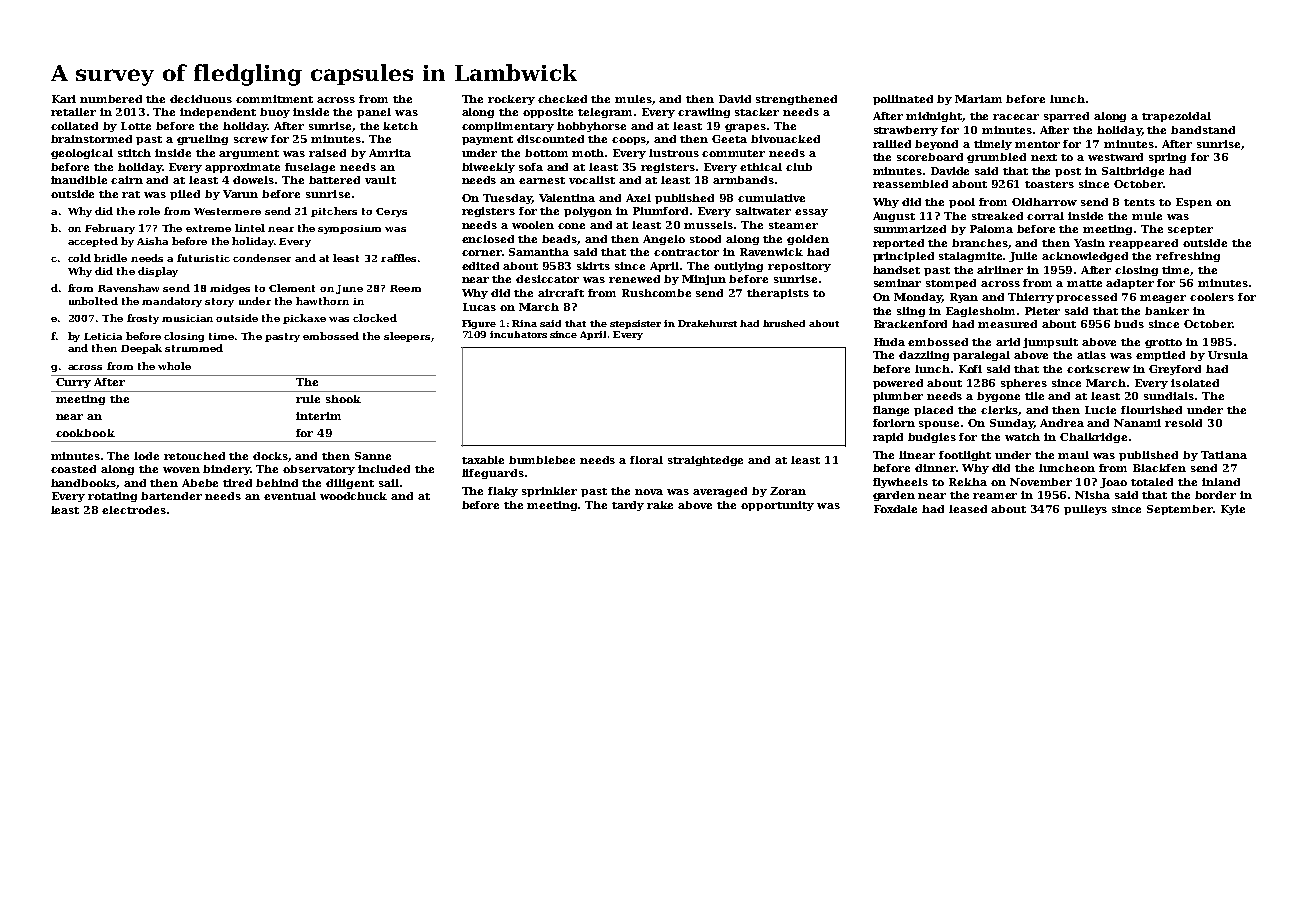  Describe the element at coordinates (187, 318) in the screenshot. I see `musician` at that location.
